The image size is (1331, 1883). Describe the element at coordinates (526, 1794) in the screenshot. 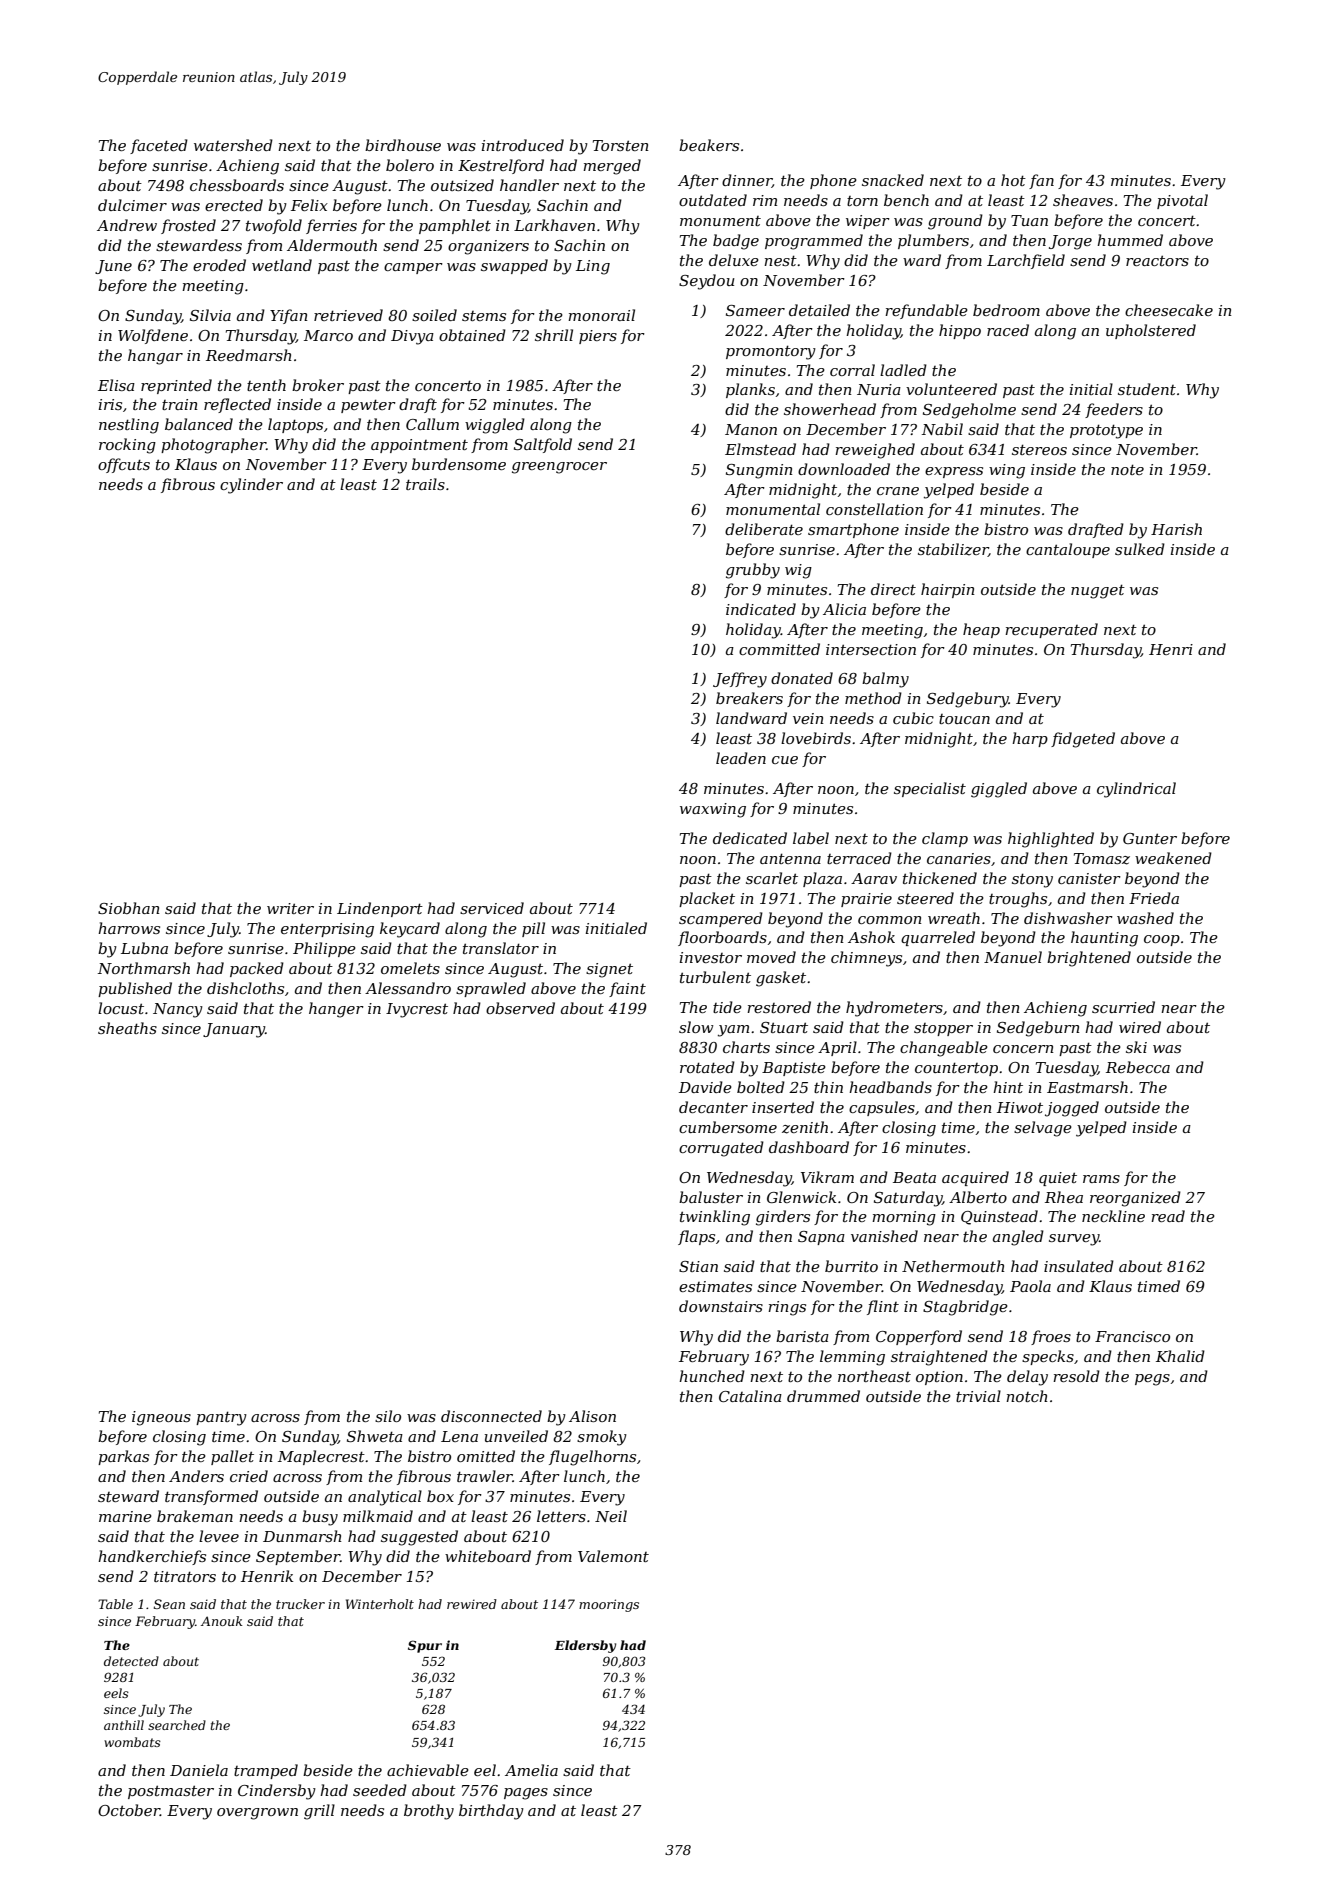

I see `pages` at that location.
